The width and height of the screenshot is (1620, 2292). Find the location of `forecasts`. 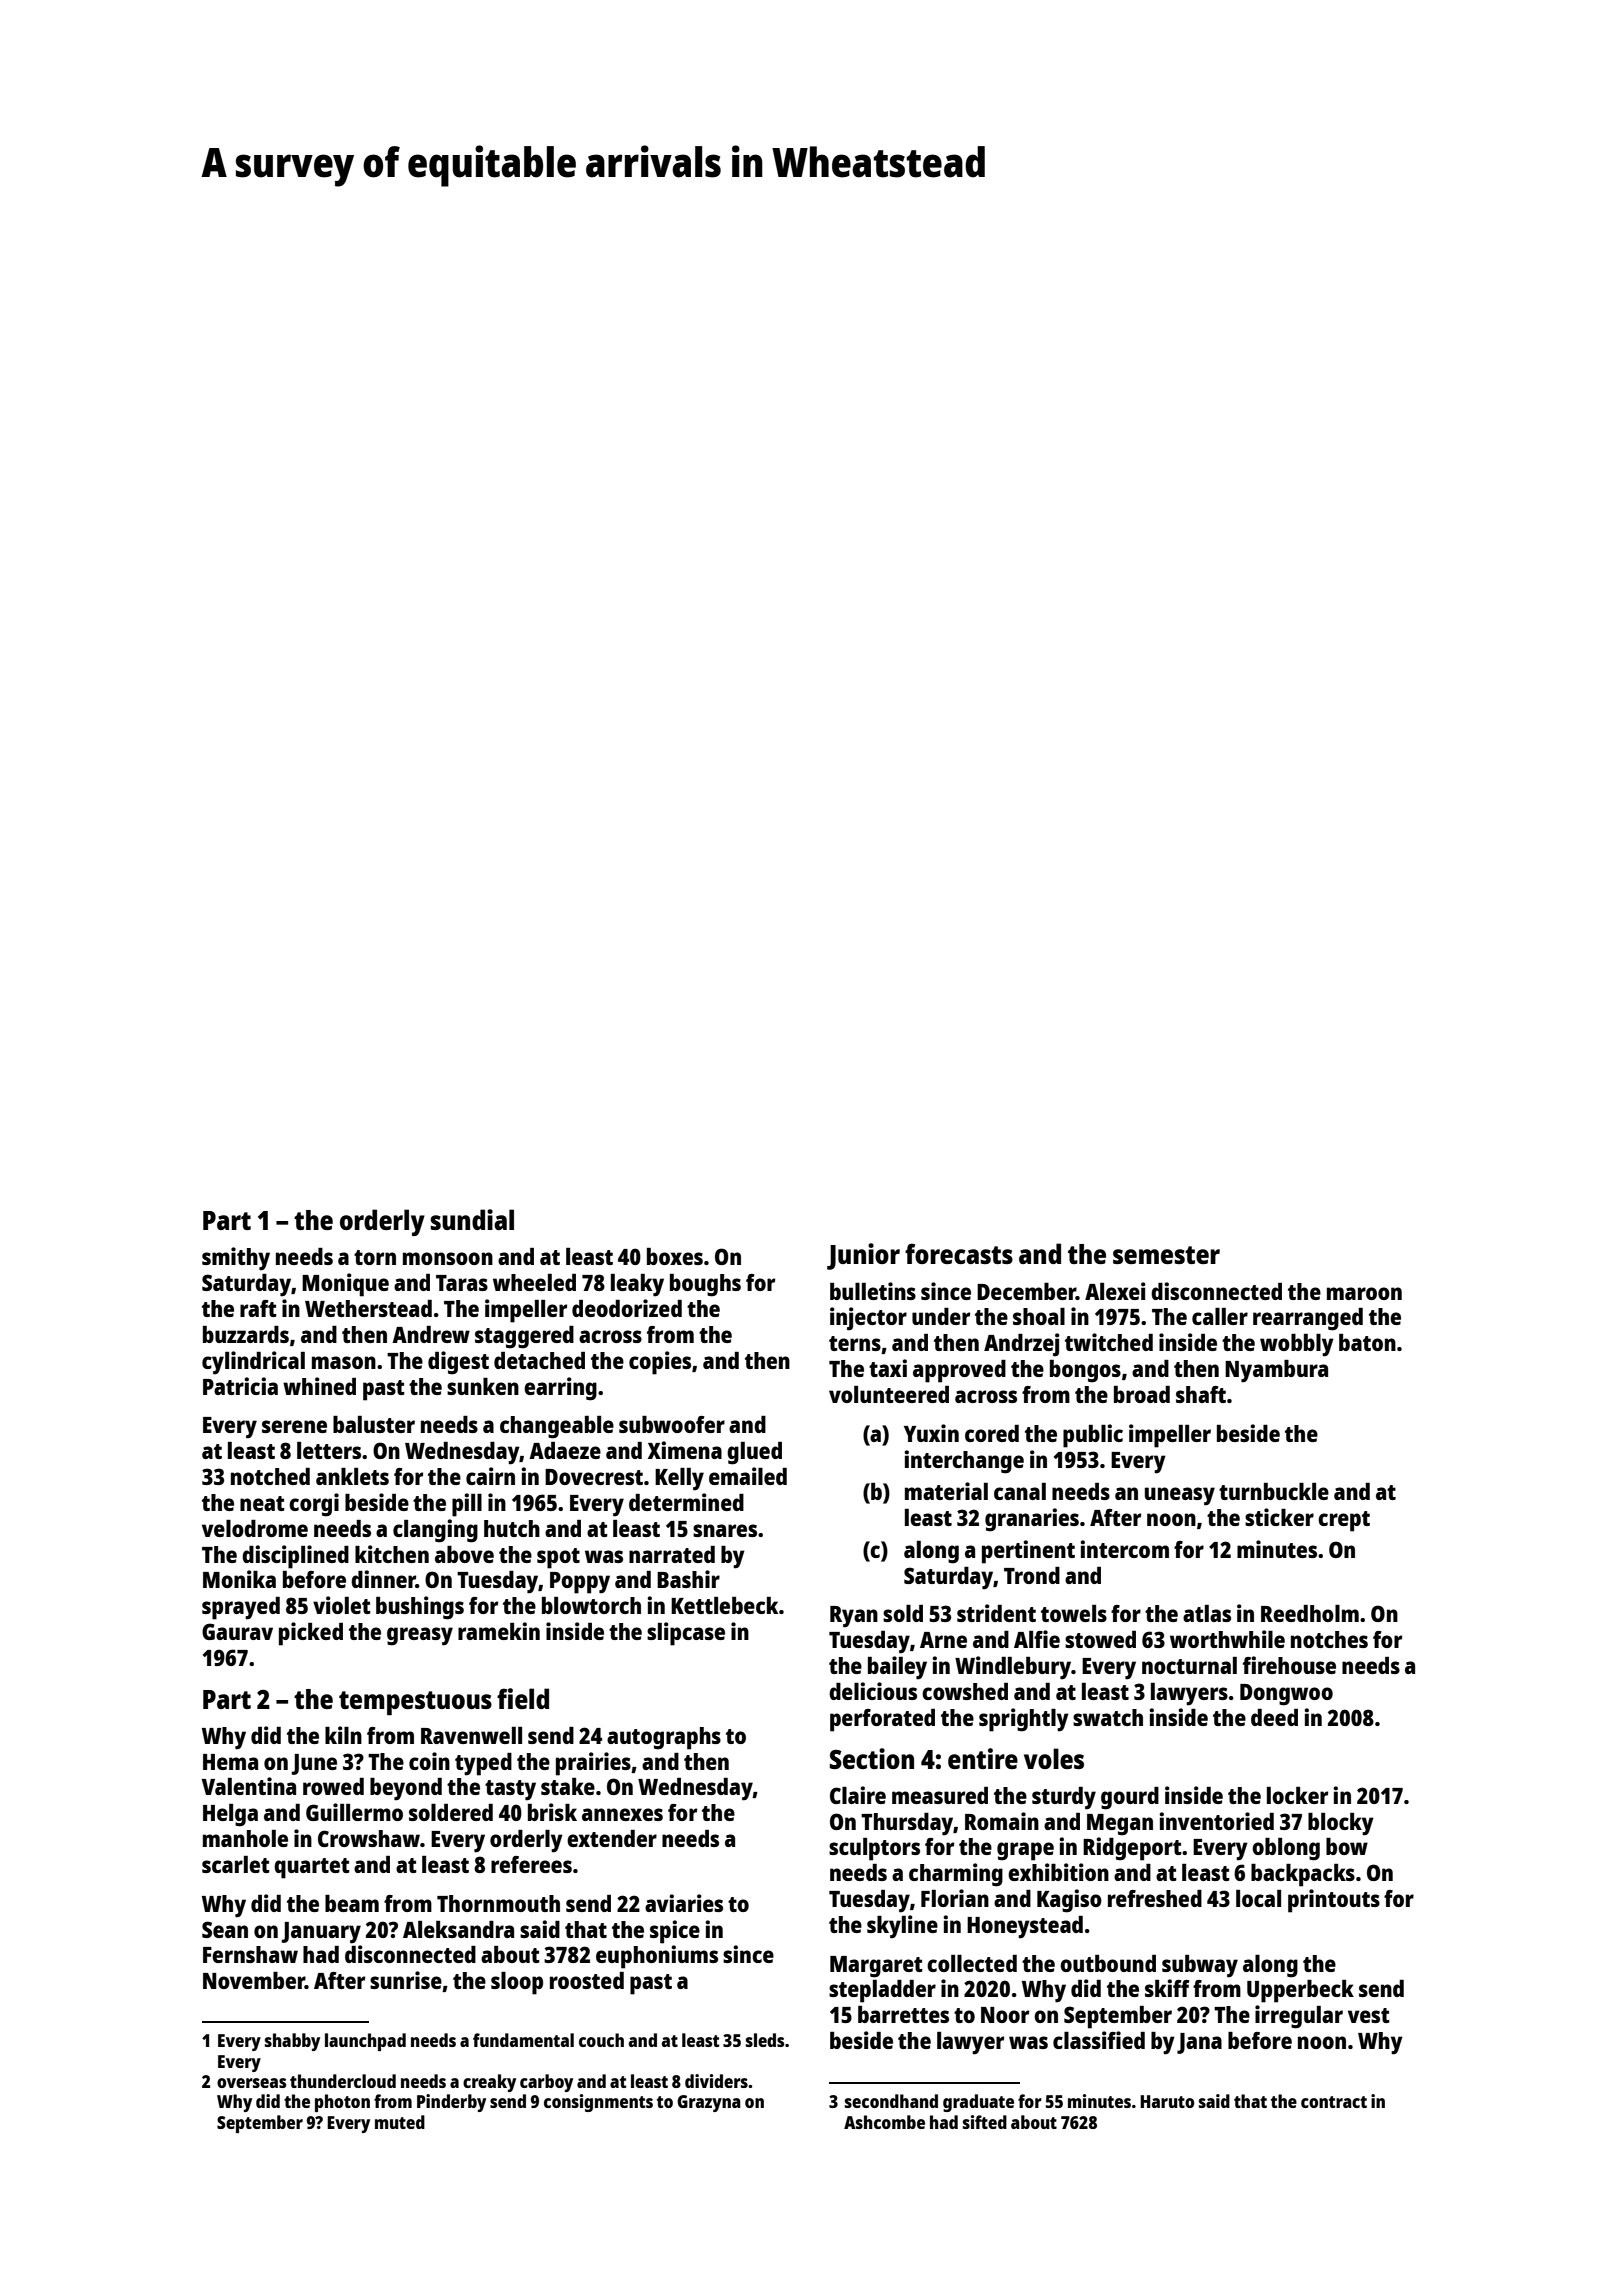

forecasts is located at coordinates (959, 1253).
